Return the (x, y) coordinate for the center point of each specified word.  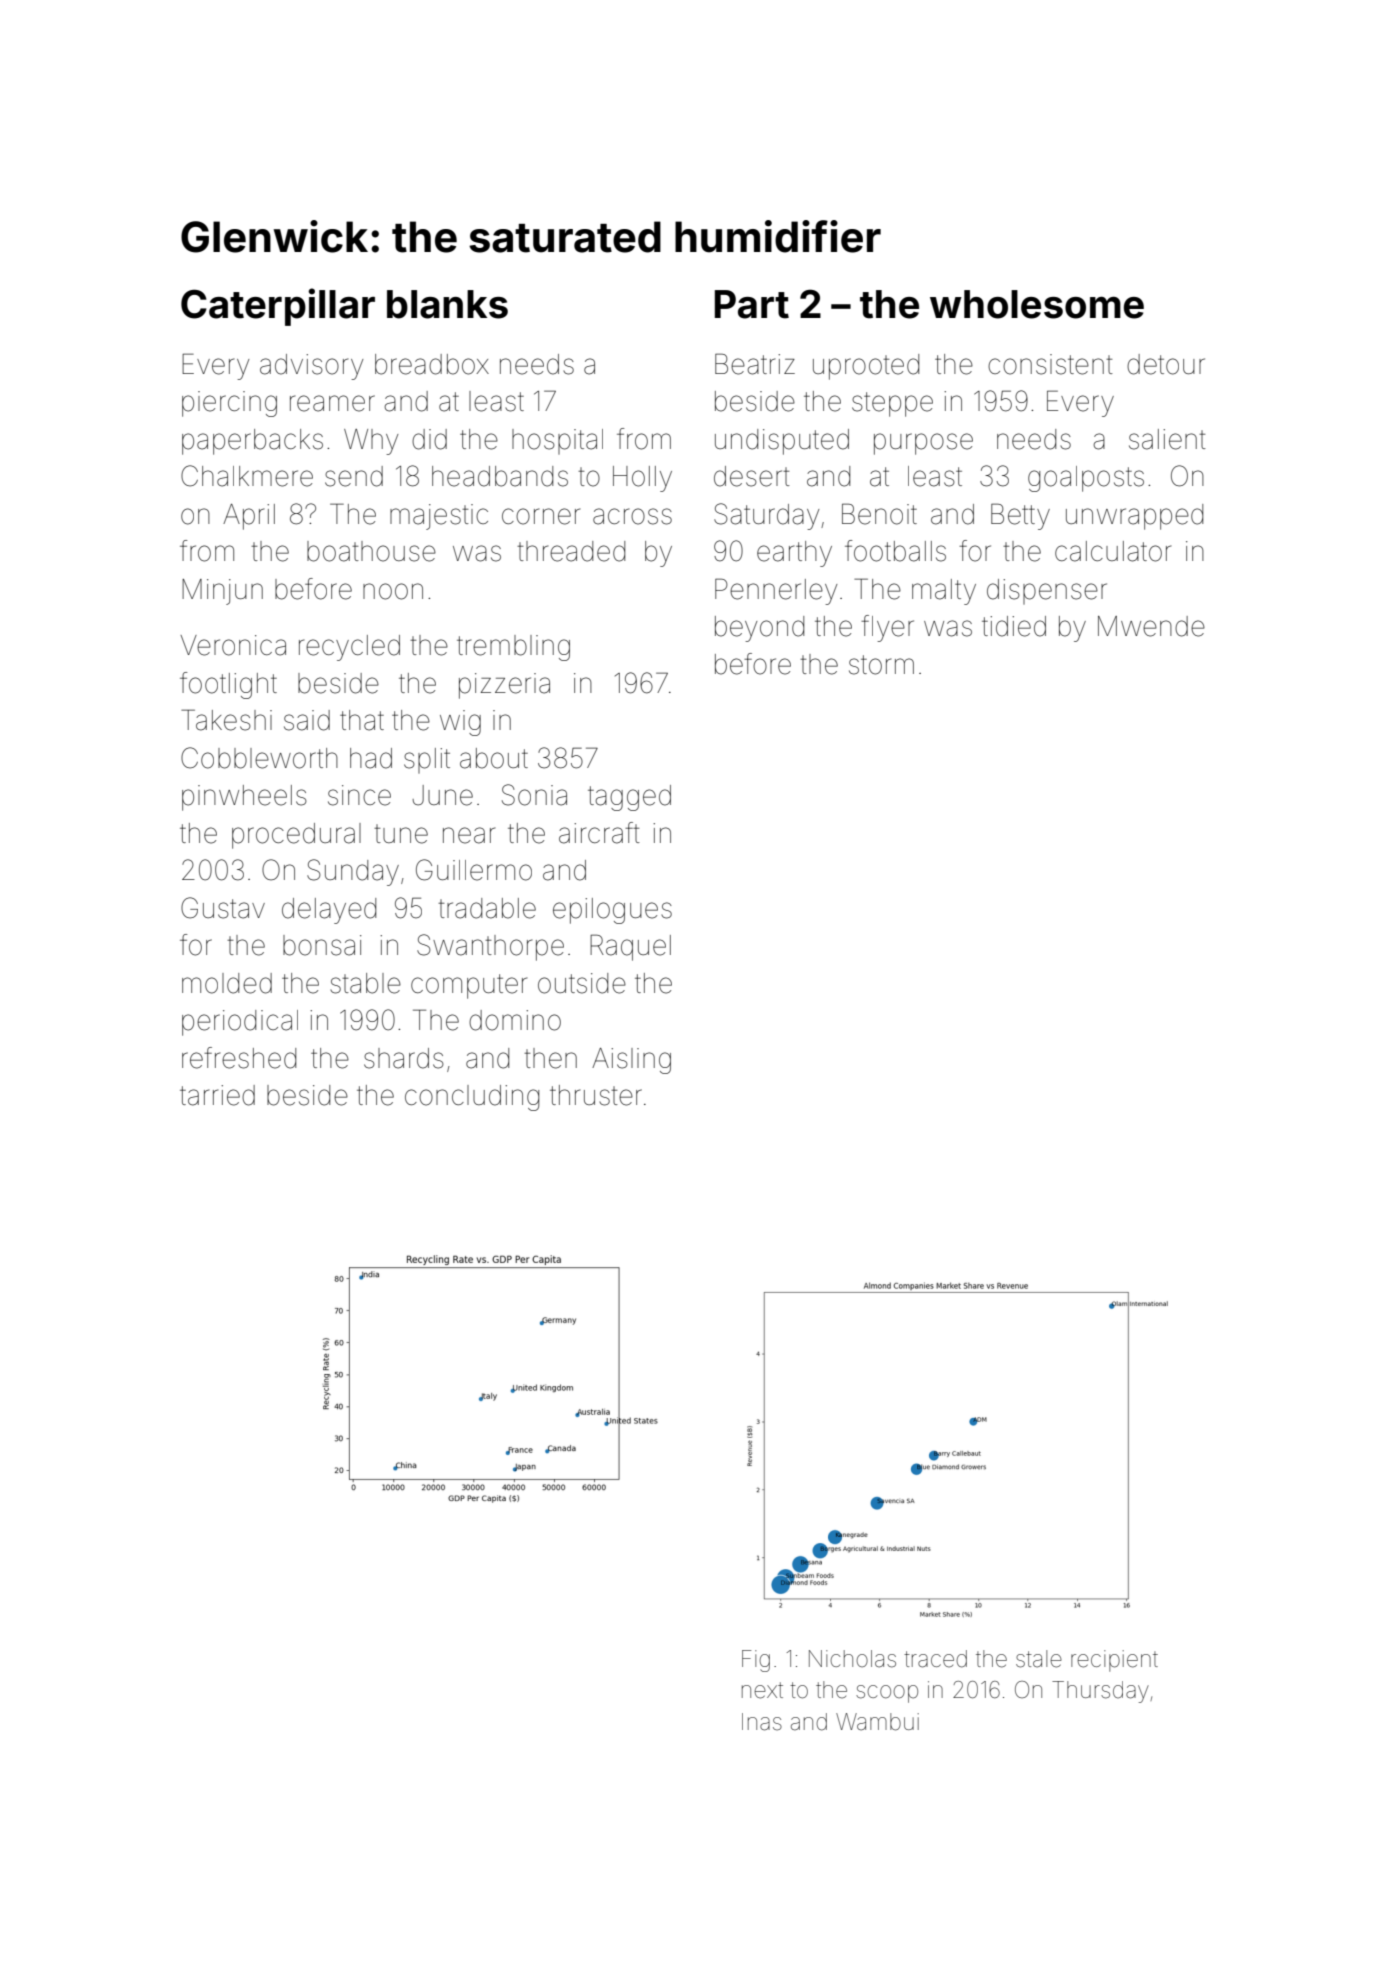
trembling (513, 648)
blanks (447, 304)
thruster (596, 1095)
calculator (1113, 551)
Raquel (630, 947)
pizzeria (504, 686)
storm (881, 665)
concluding (472, 1098)
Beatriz (755, 364)
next (762, 1690)
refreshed (239, 1058)
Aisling (631, 1061)
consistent (1050, 364)
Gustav (223, 908)
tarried (217, 1095)
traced (935, 1659)
